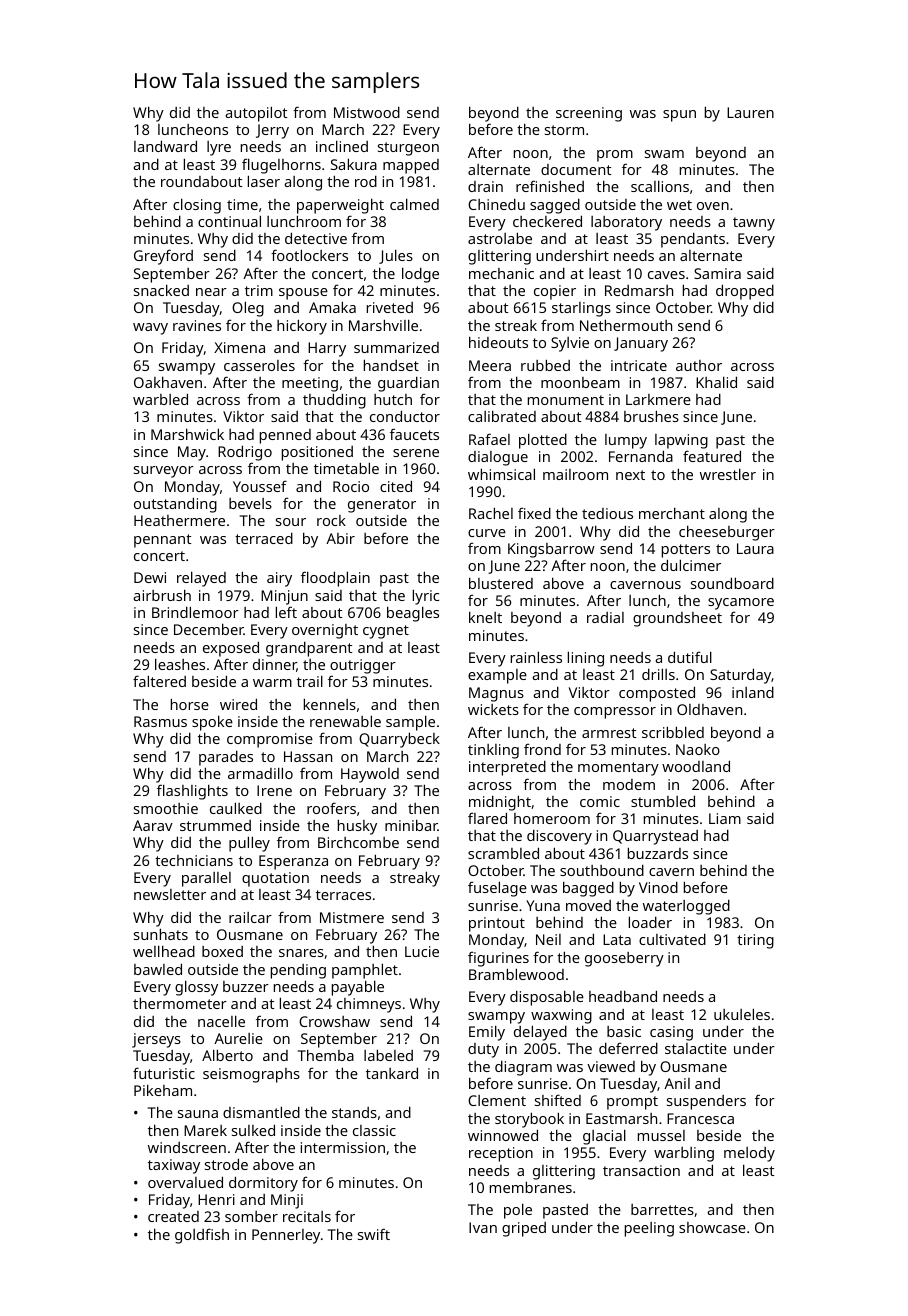 Image resolution: width=908 pixels, height=1316 pixels. What do you see at coordinates (363, 666) in the page?
I see `outrigger` at bounding box center [363, 666].
